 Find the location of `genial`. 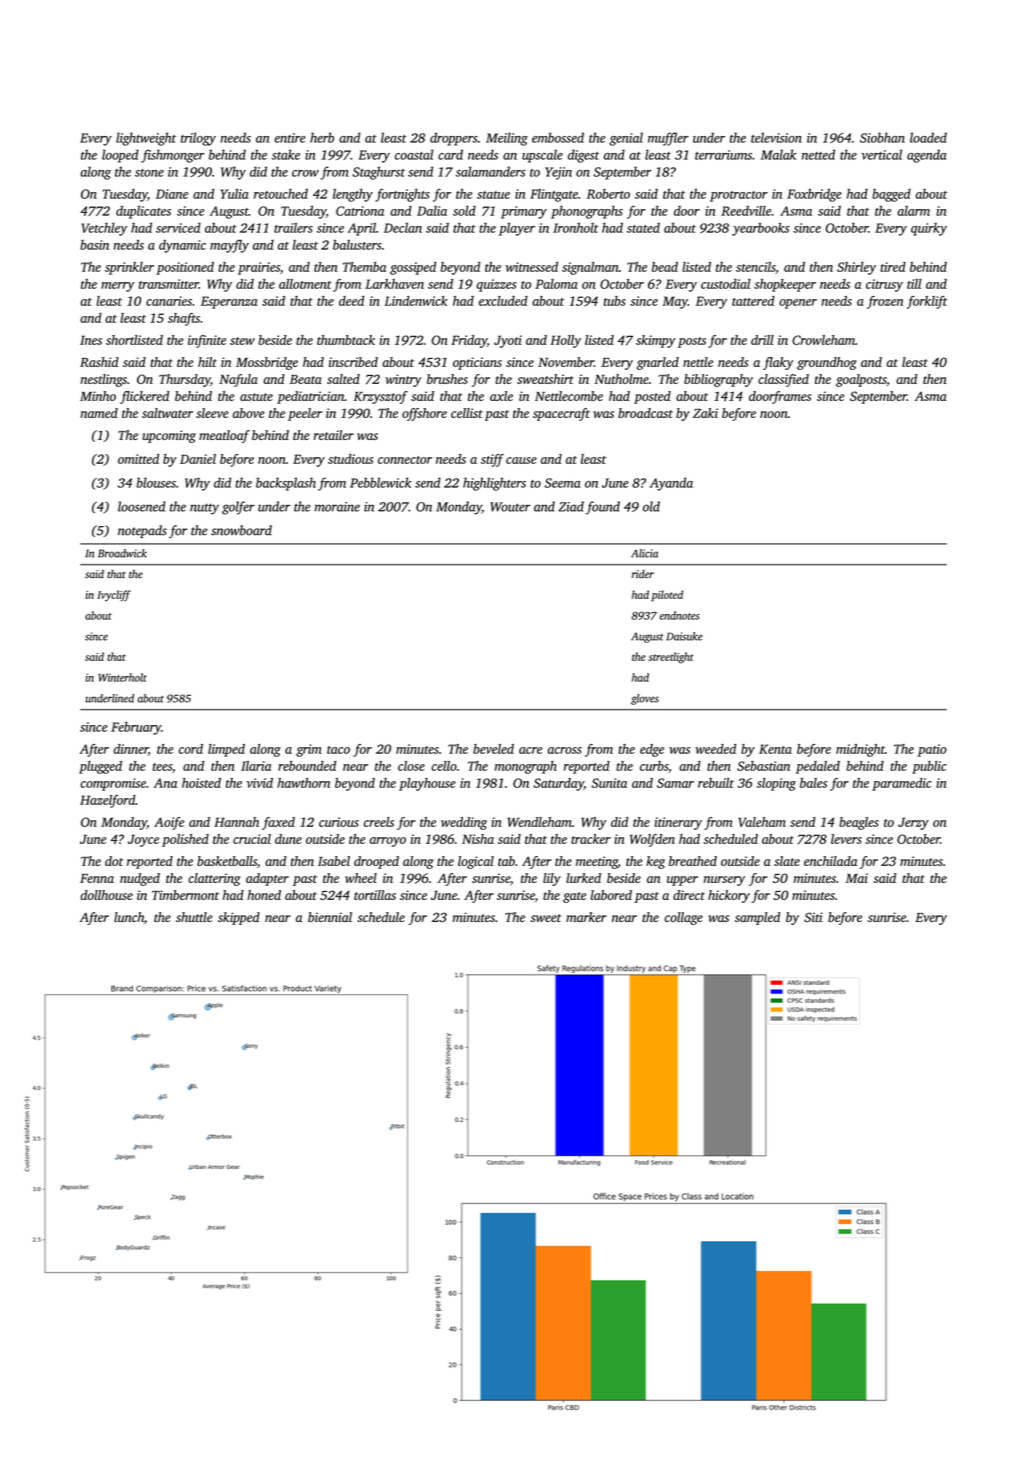

genial is located at coordinates (626, 139).
